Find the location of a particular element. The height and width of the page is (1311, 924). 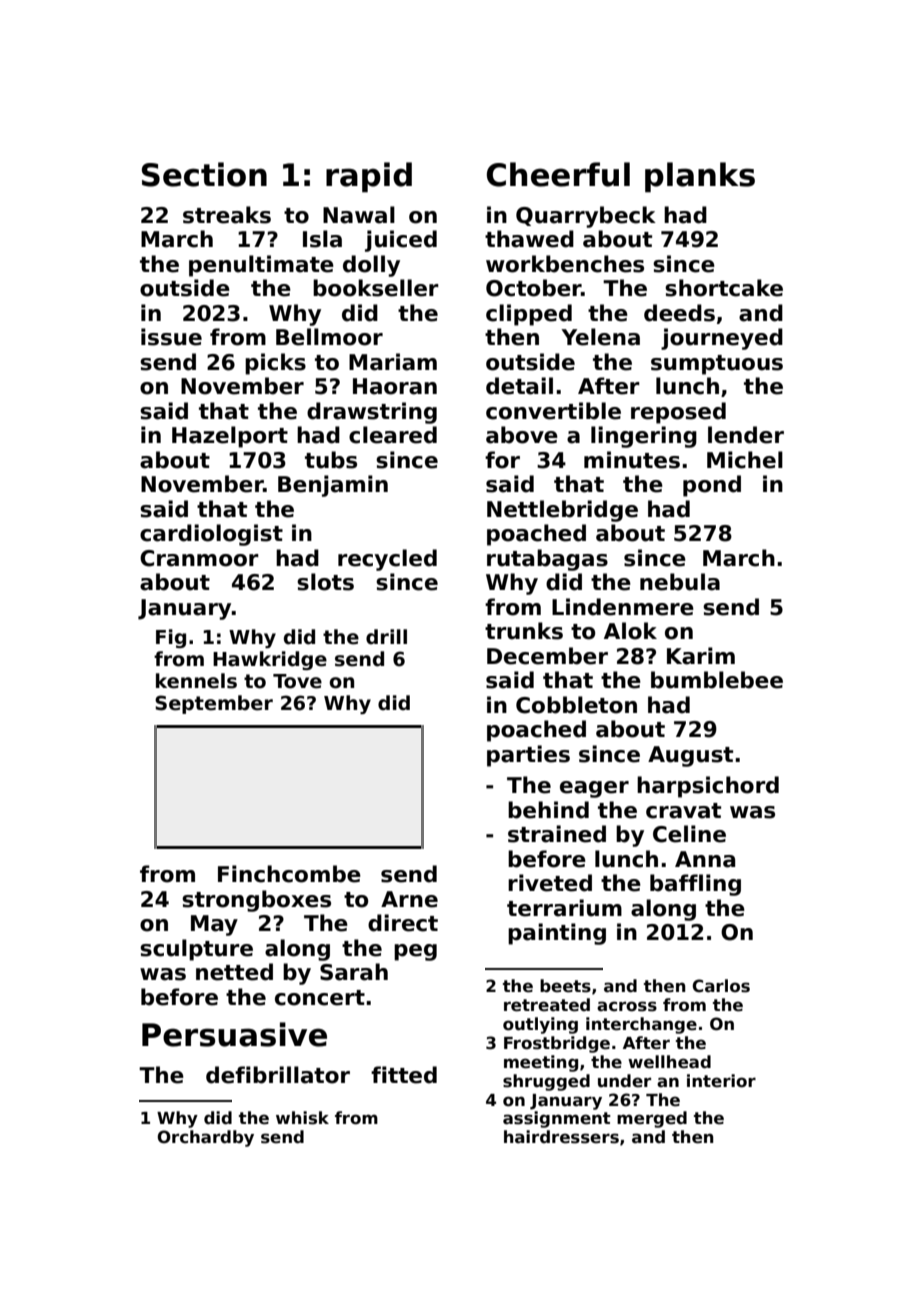

drill is located at coordinates (386, 637).
